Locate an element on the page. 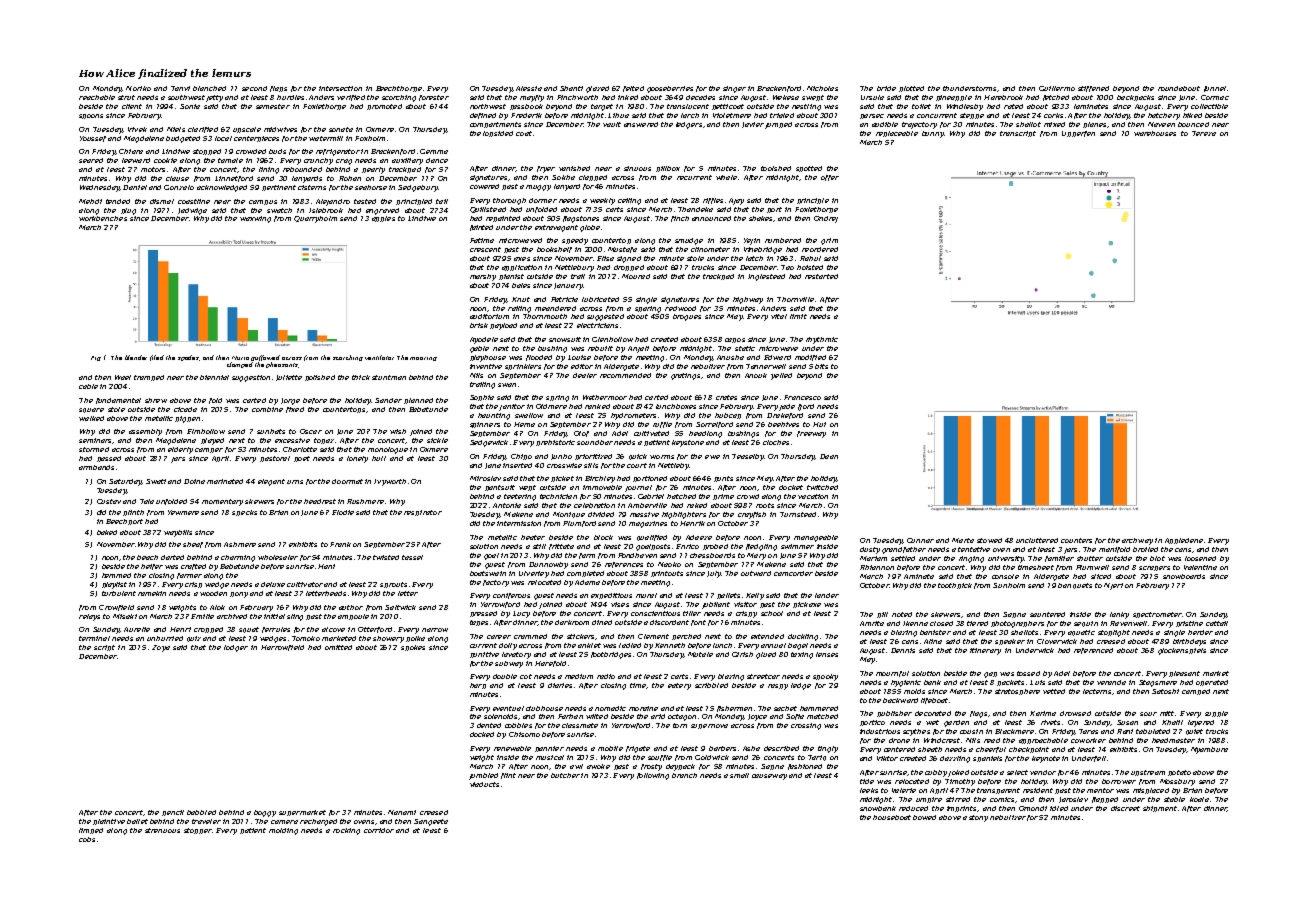  torn is located at coordinates (680, 725).
